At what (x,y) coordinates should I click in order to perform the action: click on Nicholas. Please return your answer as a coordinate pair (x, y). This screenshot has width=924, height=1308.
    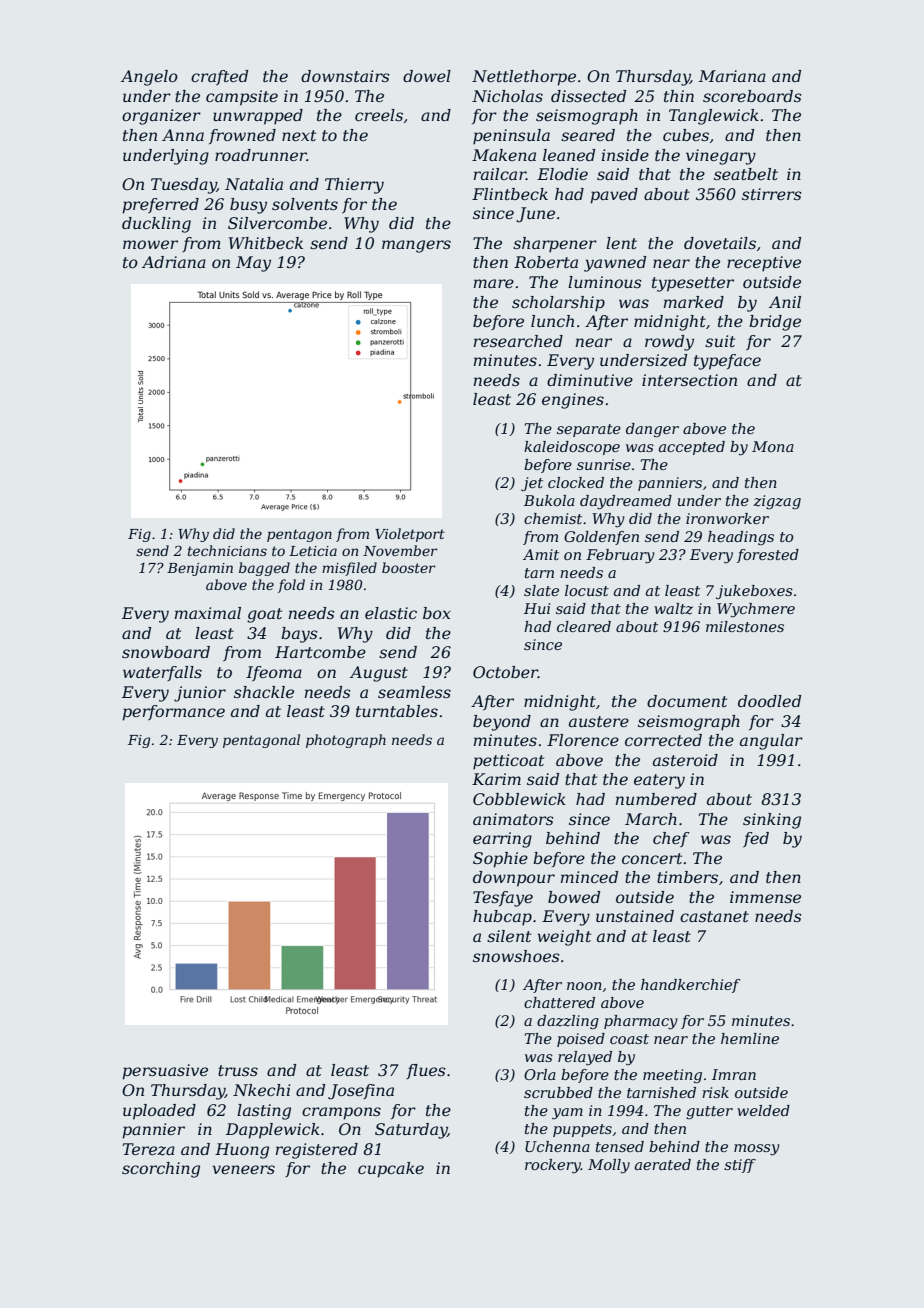
    Looking at the image, I should click on (507, 96).
